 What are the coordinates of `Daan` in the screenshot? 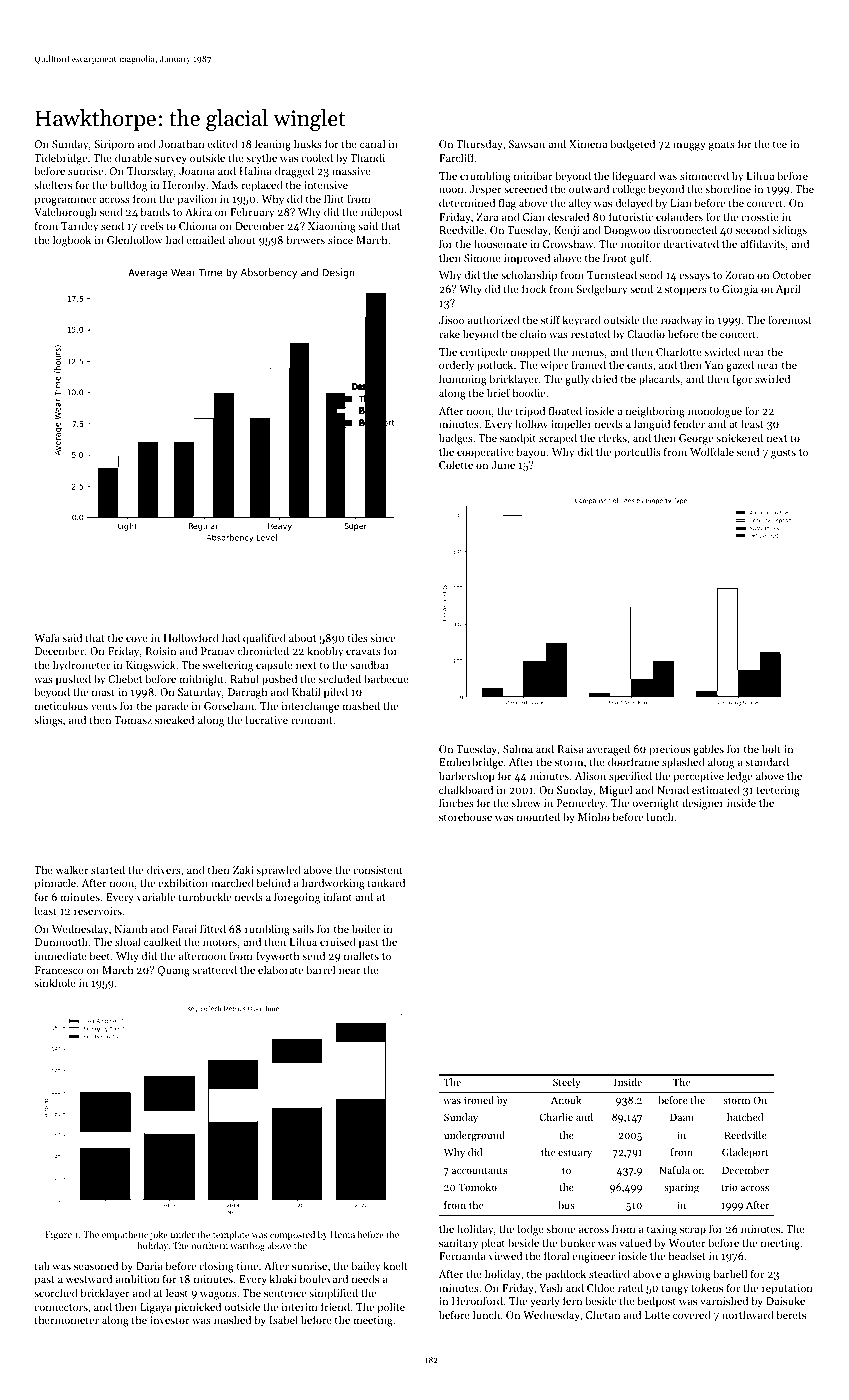 It's located at (682, 1117).
